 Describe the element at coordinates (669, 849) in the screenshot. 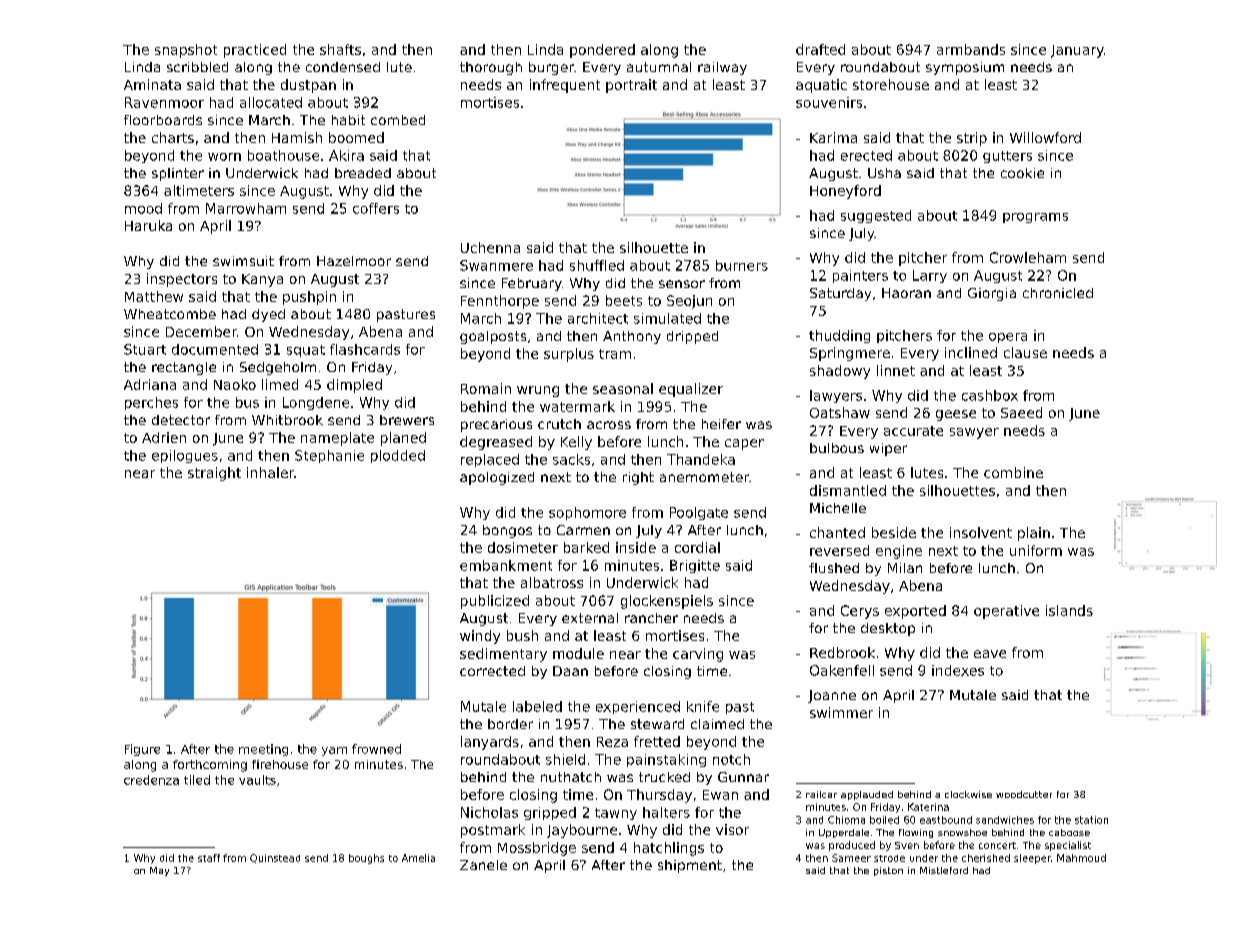

I see `hatchlings` at that location.
